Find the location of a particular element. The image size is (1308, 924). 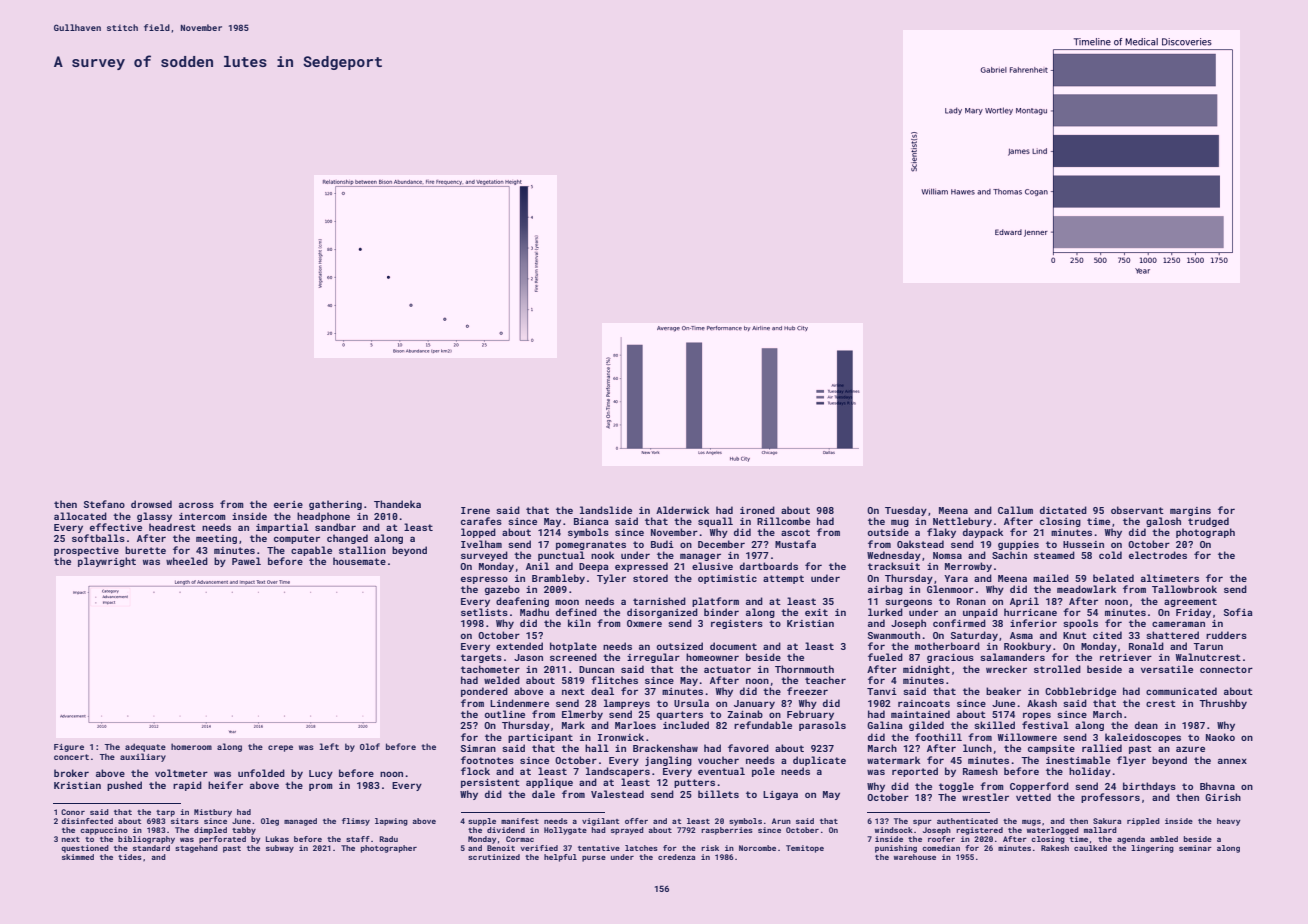

targets is located at coordinates (481, 658).
